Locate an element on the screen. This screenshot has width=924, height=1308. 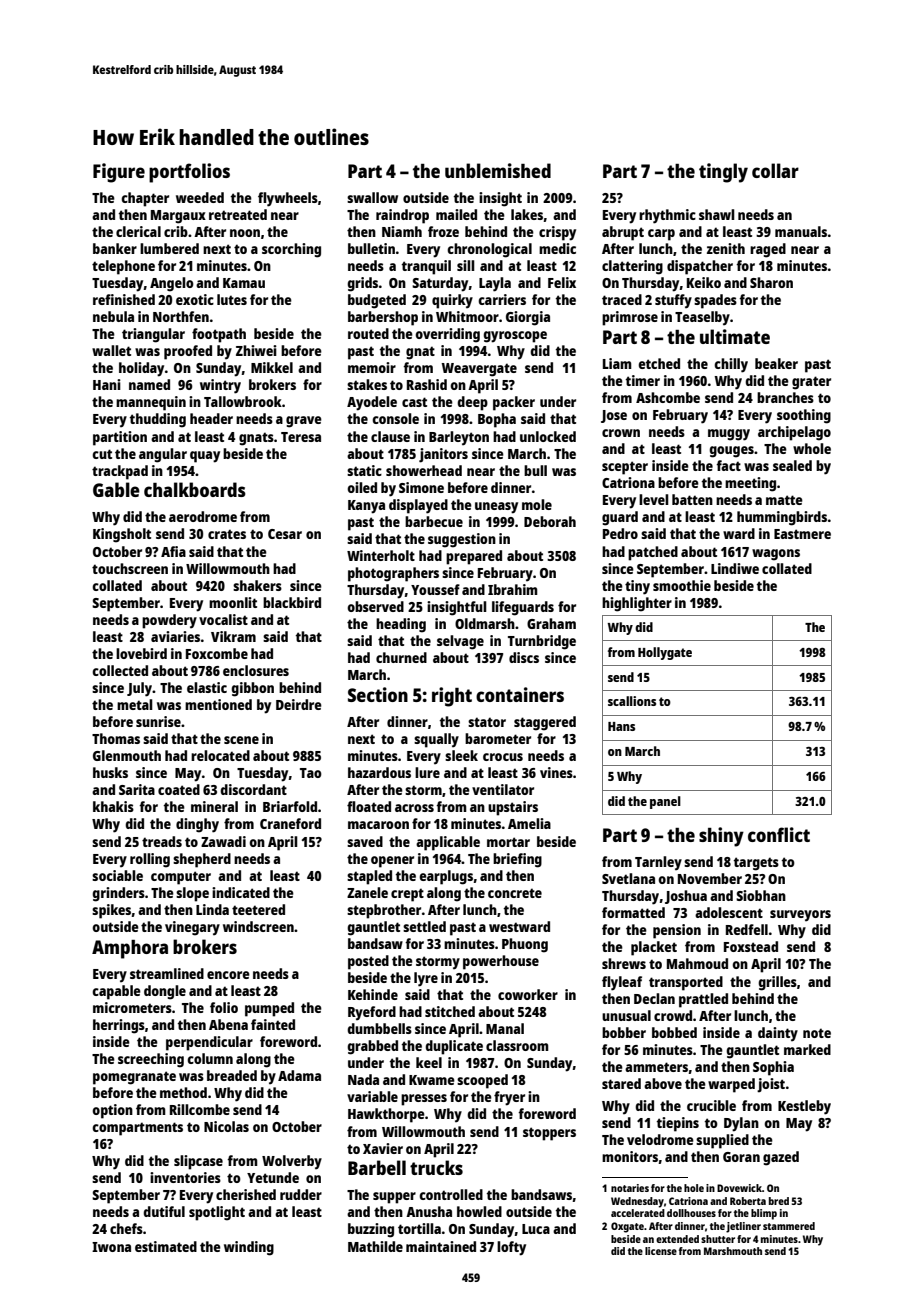
Teresa is located at coordinates (301, 437).
